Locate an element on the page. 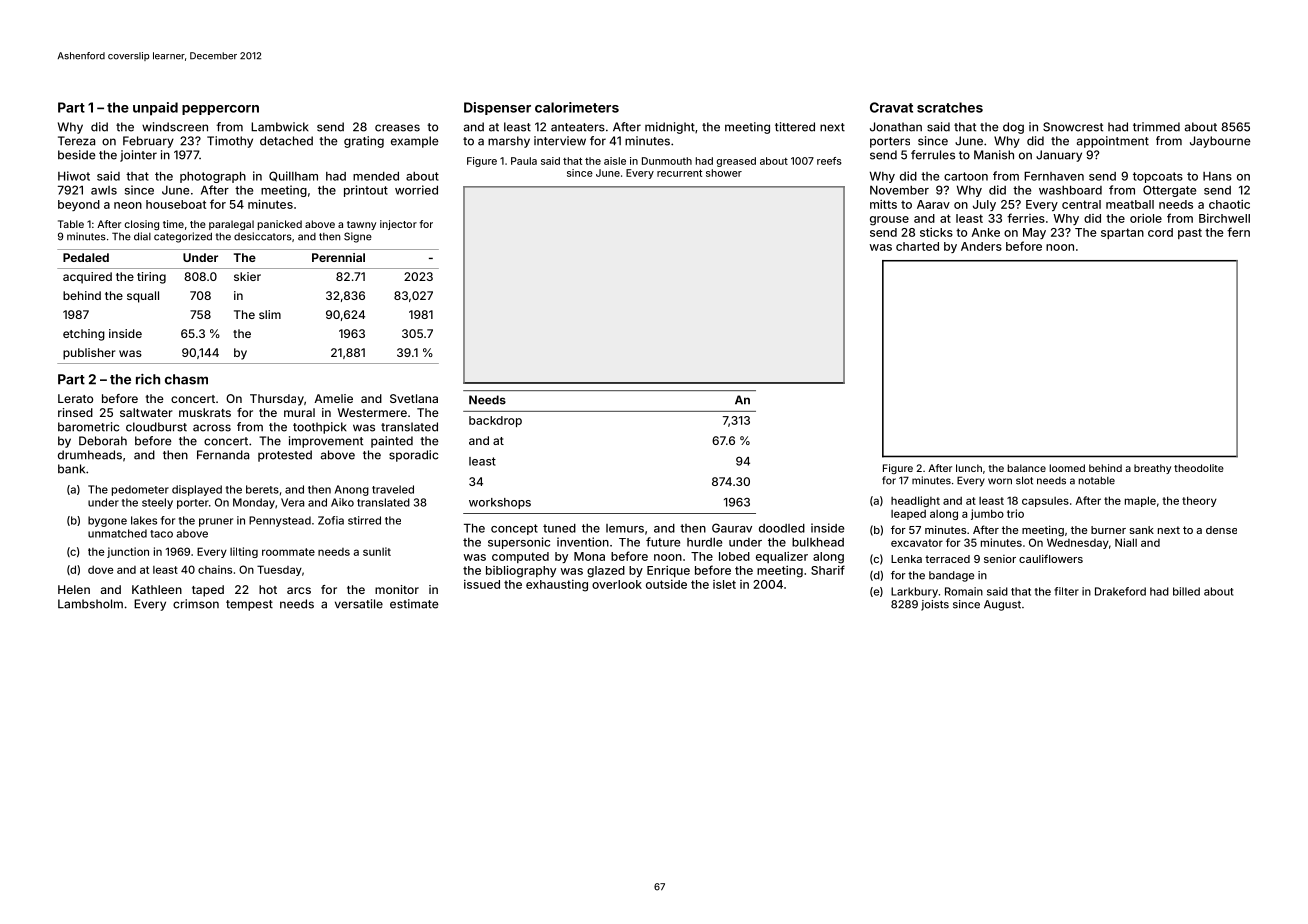 The height and width of the document is (924, 1308). scratches is located at coordinates (950, 107).
